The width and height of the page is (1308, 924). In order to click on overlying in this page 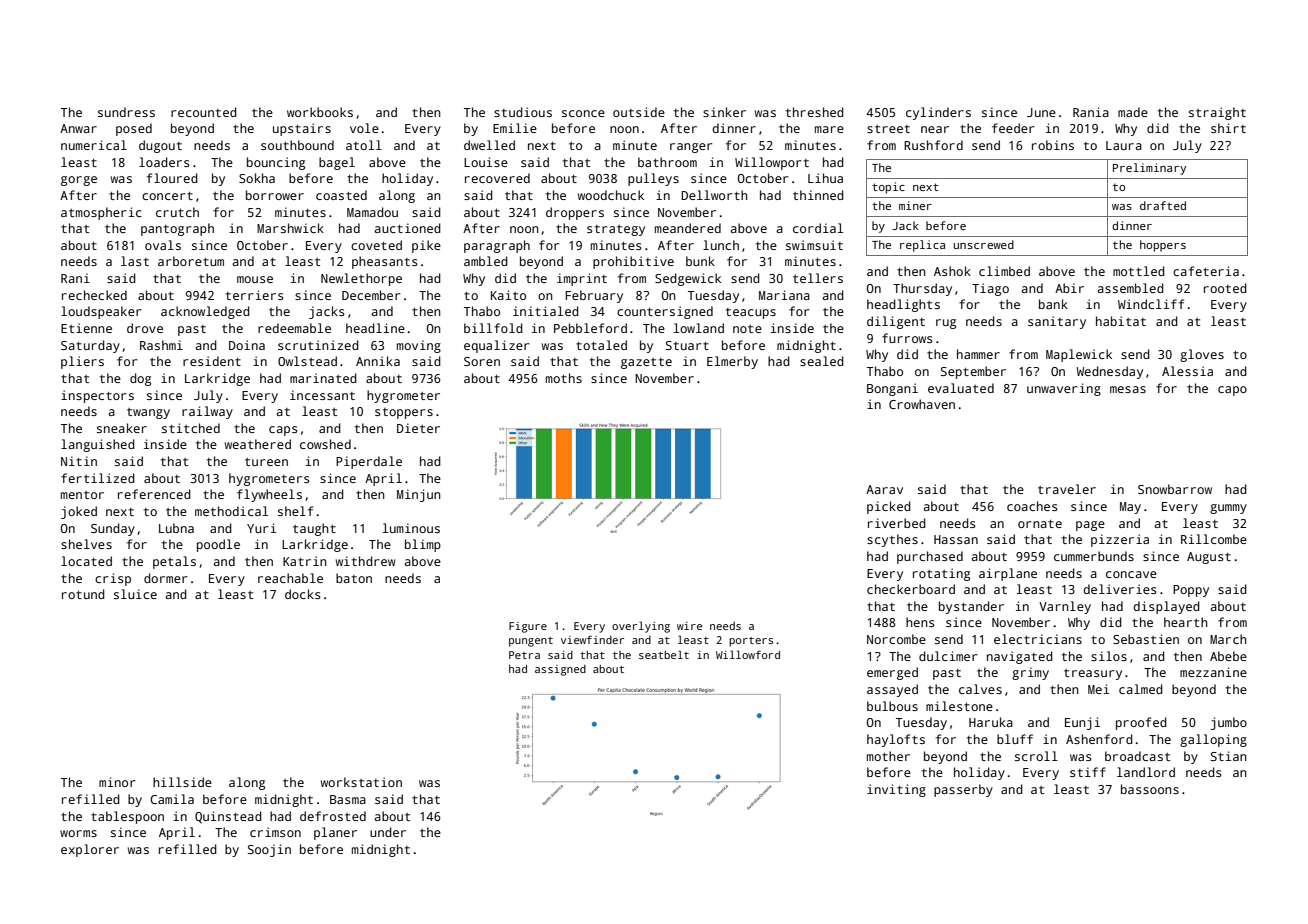, I will do `click(641, 627)`.
